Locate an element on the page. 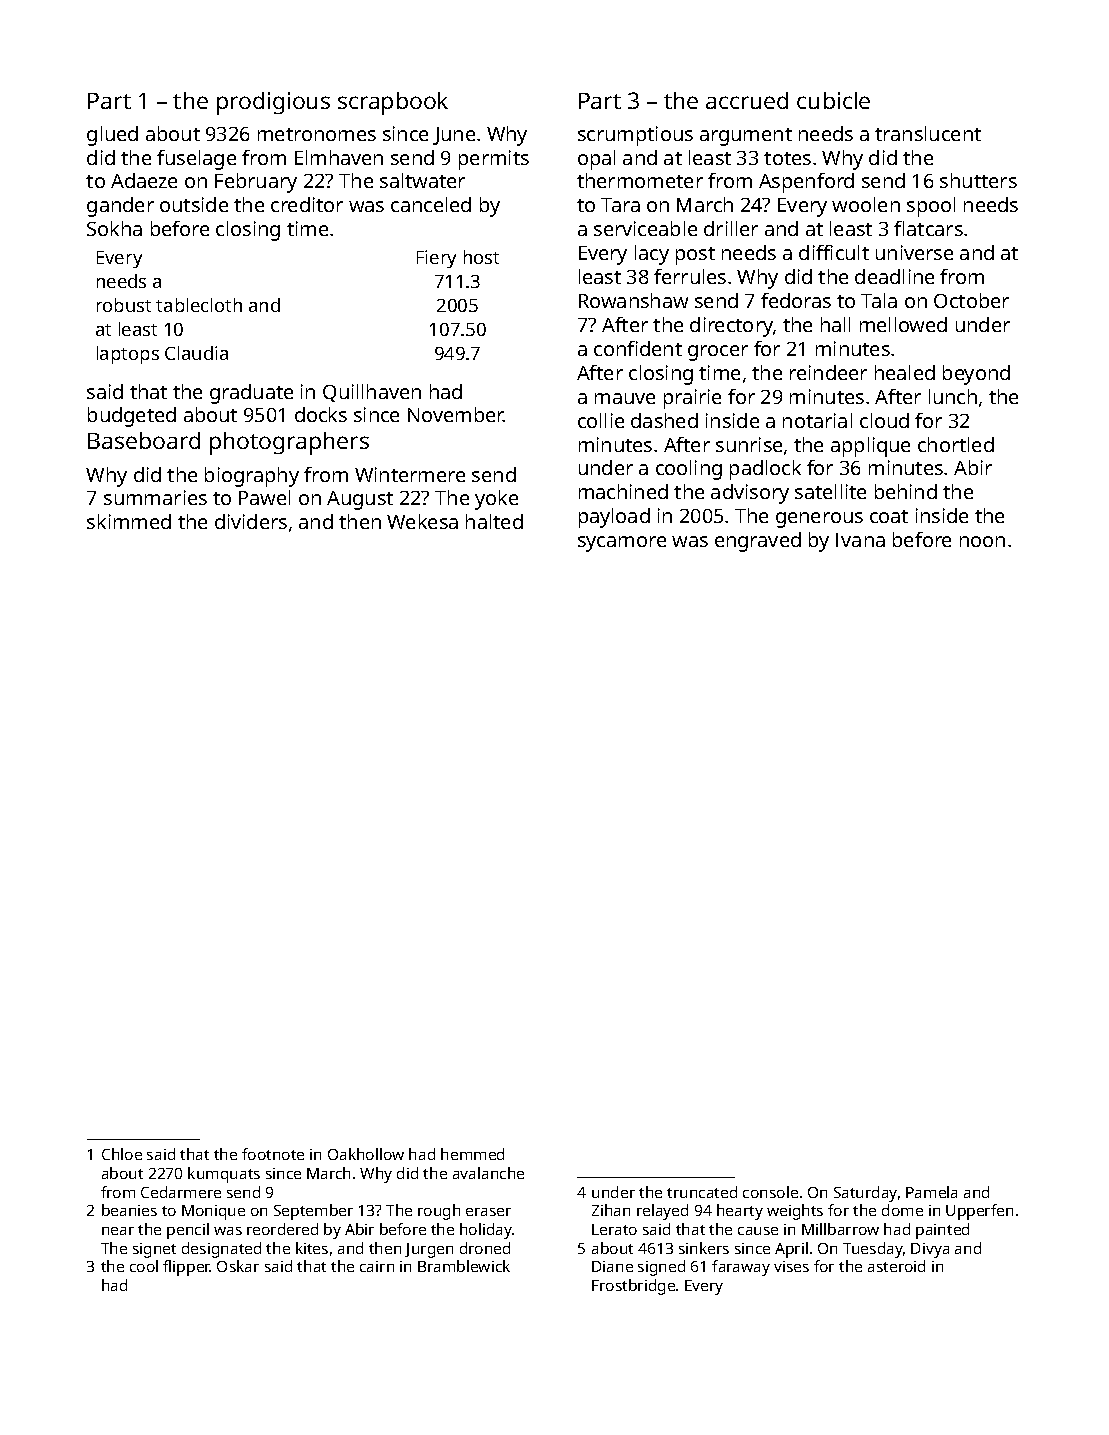 The width and height of the document is (1109, 1435). skimmed is located at coordinates (129, 521).
